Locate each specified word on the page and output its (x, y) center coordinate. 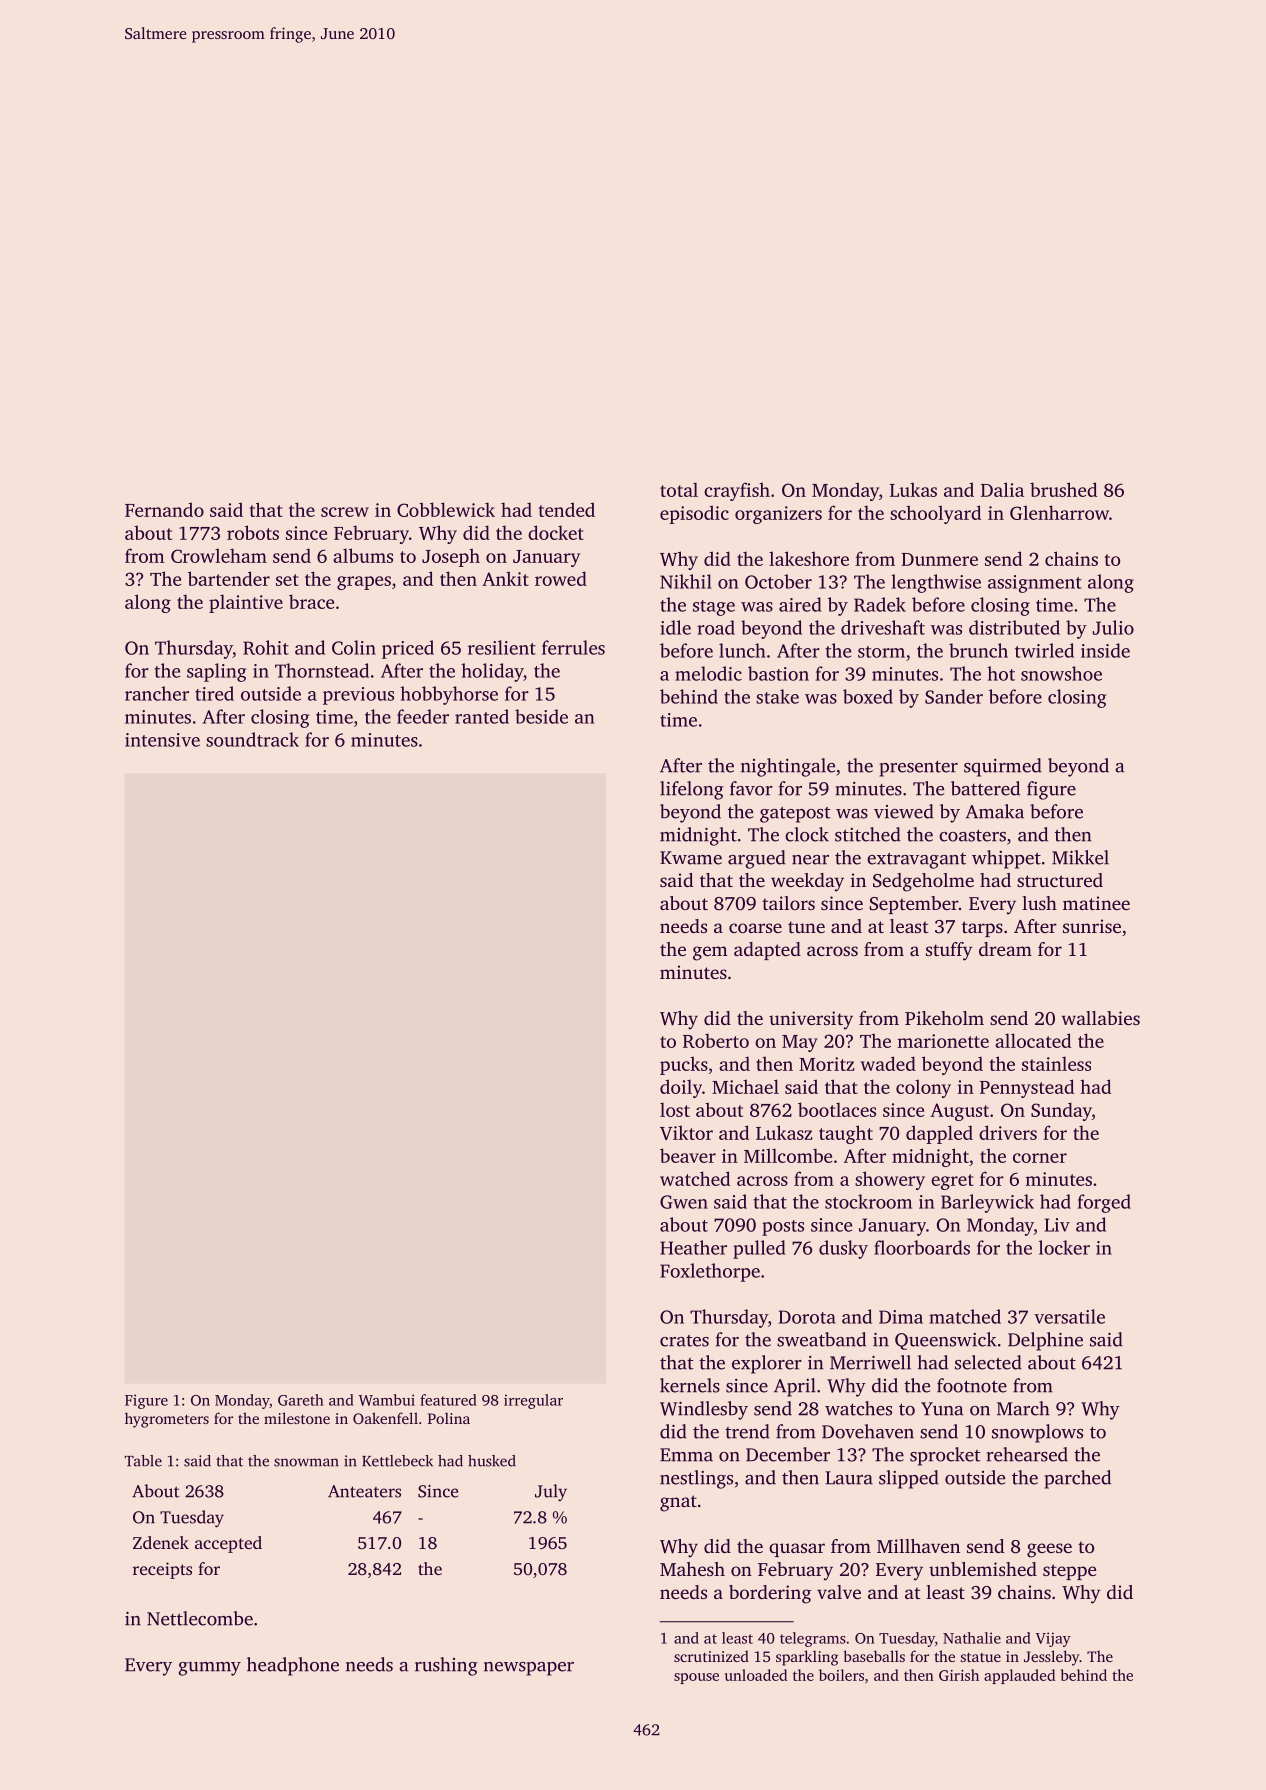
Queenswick (946, 1341)
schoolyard (935, 514)
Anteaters (364, 1491)
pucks (684, 1065)
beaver (688, 1155)
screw (345, 512)
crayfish (737, 491)
